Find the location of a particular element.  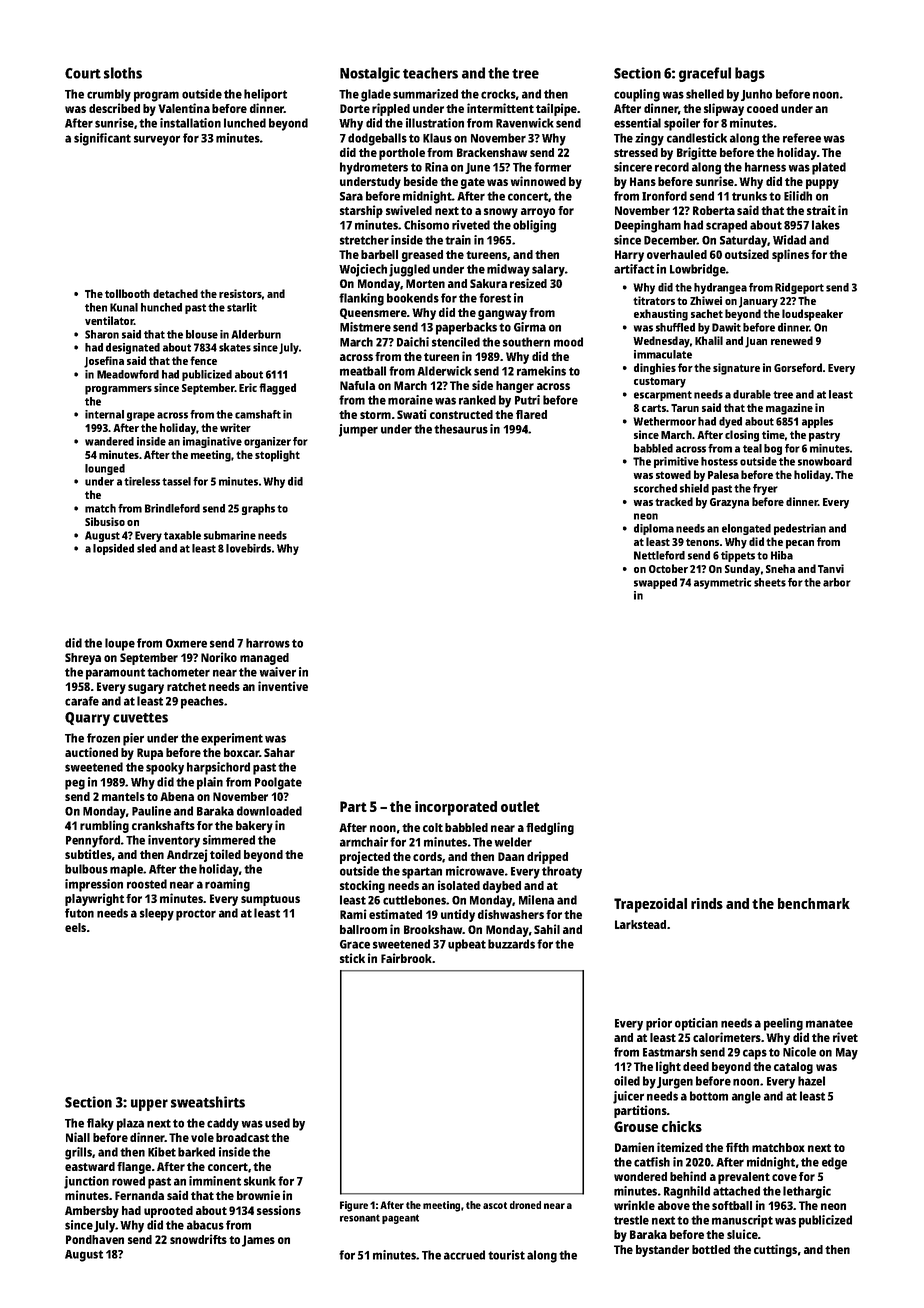

loudspeaker is located at coordinates (812, 315).
